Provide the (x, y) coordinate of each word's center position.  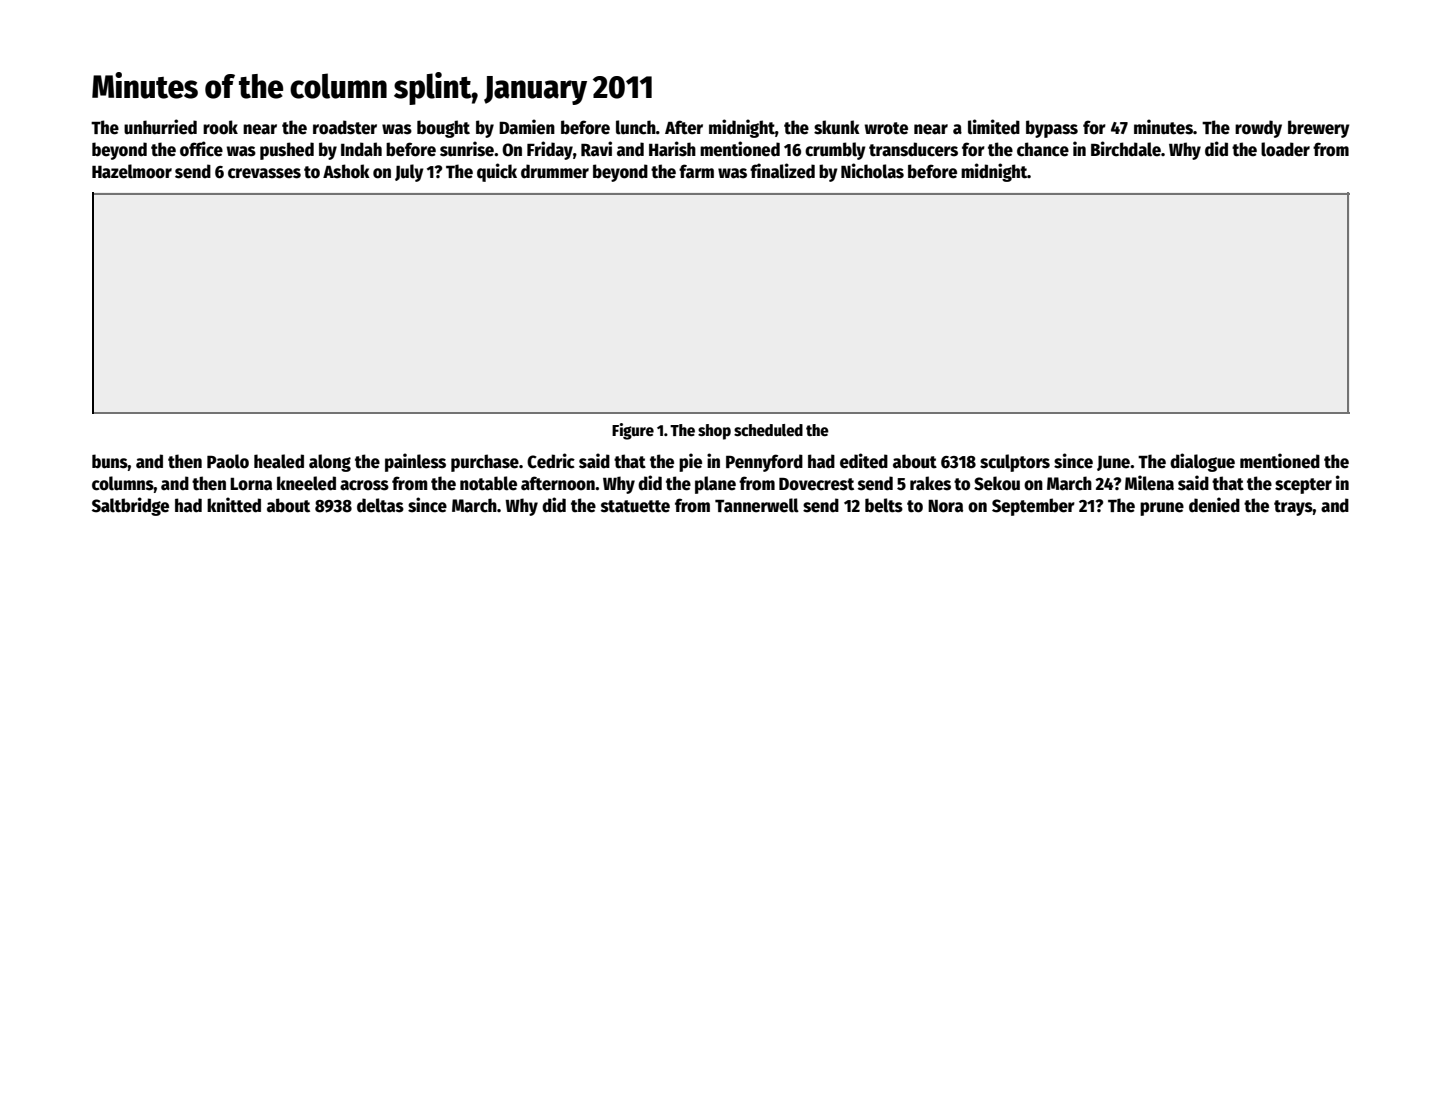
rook (220, 127)
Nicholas (872, 171)
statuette (635, 506)
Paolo (228, 461)
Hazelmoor (132, 171)
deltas (380, 505)
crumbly (835, 151)
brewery (1319, 129)
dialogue (1202, 462)
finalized (782, 171)
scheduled (768, 430)
